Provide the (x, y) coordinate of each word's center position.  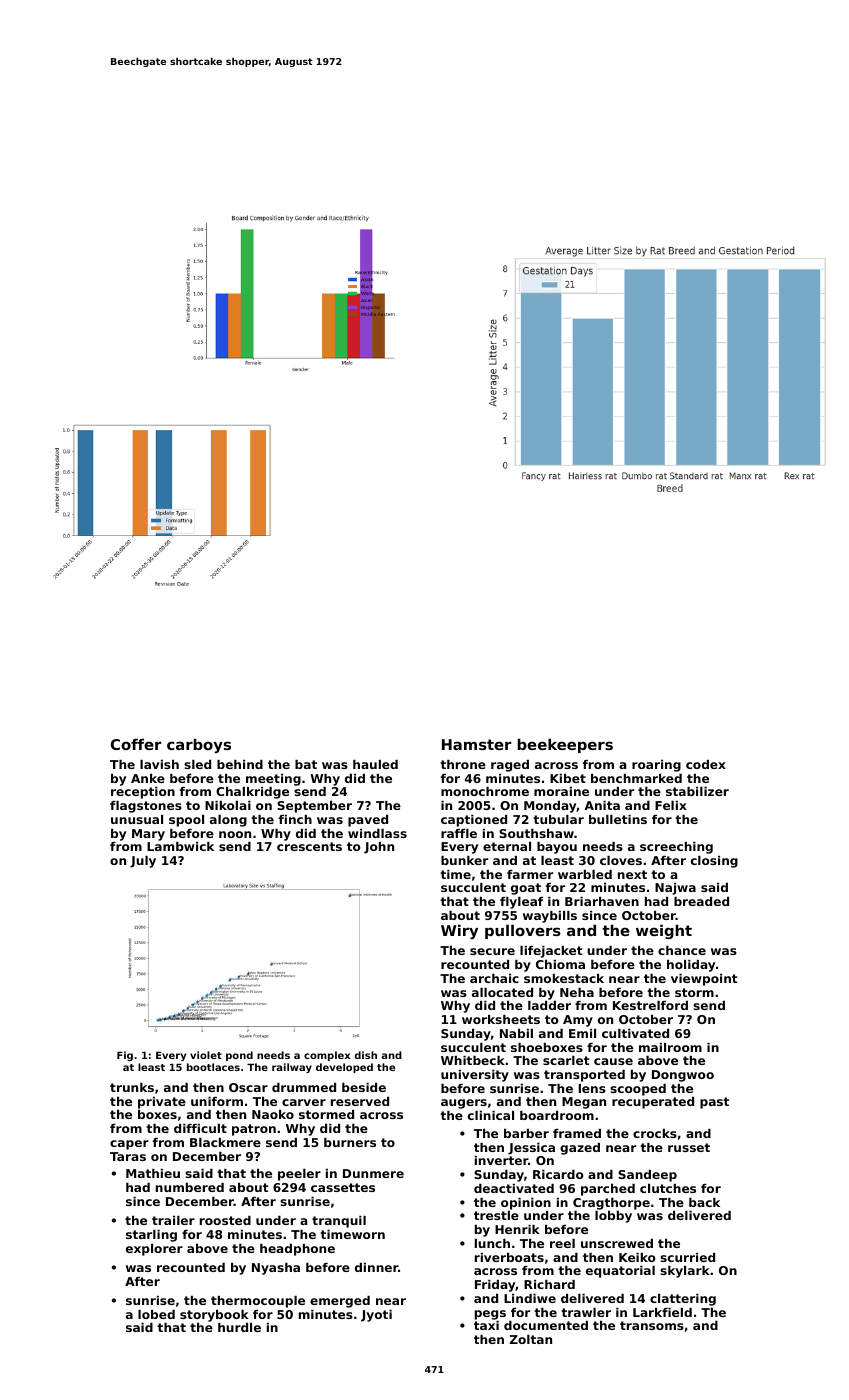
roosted (225, 1220)
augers (464, 1104)
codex (706, 764)
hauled (375, 764)
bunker (464, 860)
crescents (309, 846)
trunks (132, 1087)
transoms (652, 1325)
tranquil (339, 1222)
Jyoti (376, 1316)
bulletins (618, 819)
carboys (199, 745)
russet (689, 1147)
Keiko (637, 1257)
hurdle (239, 1327)
